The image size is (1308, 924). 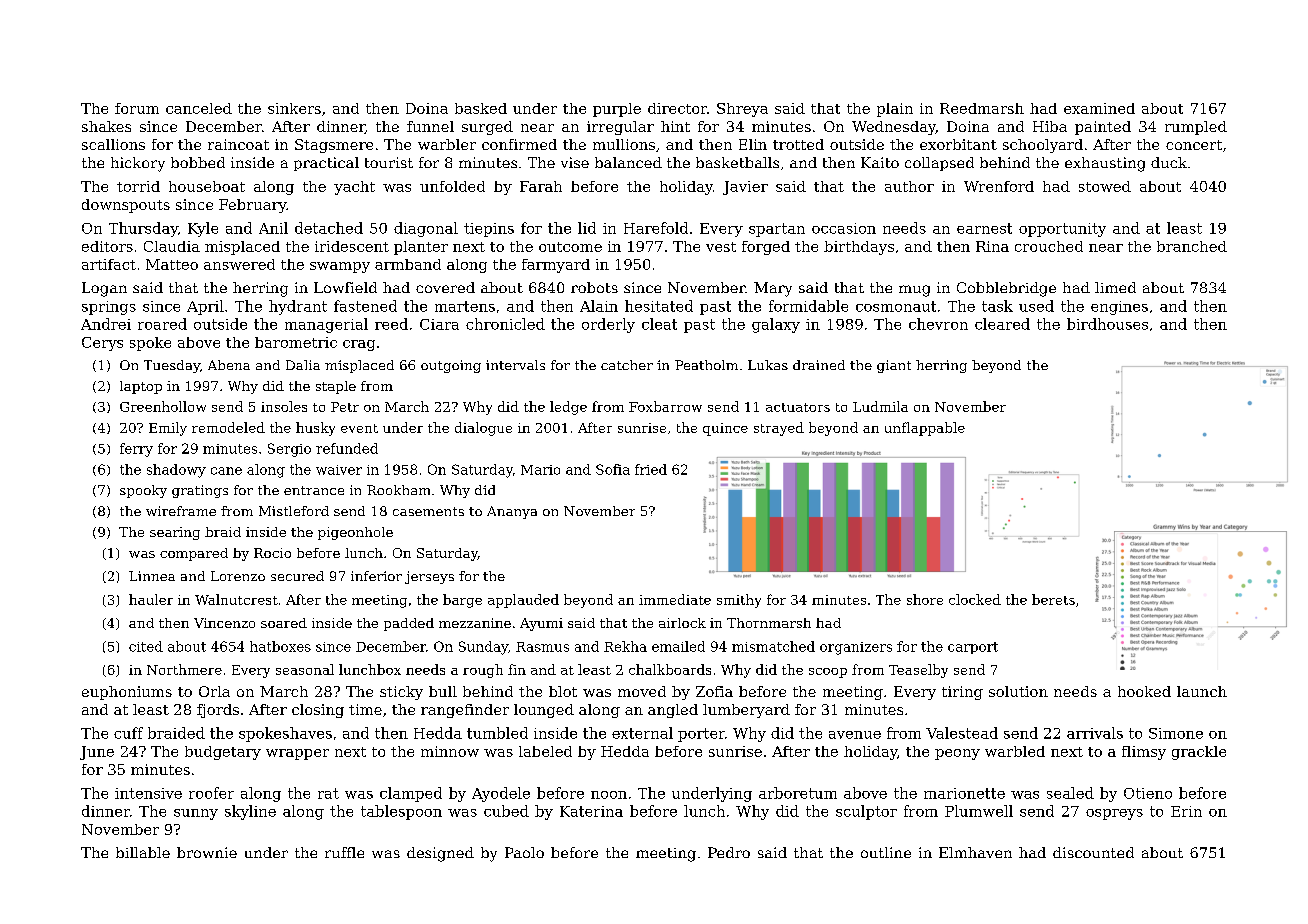 What do you see at coordinates (238, 144) in the screenshot?
I see `raincoat` at bounding box center [238, 144].
